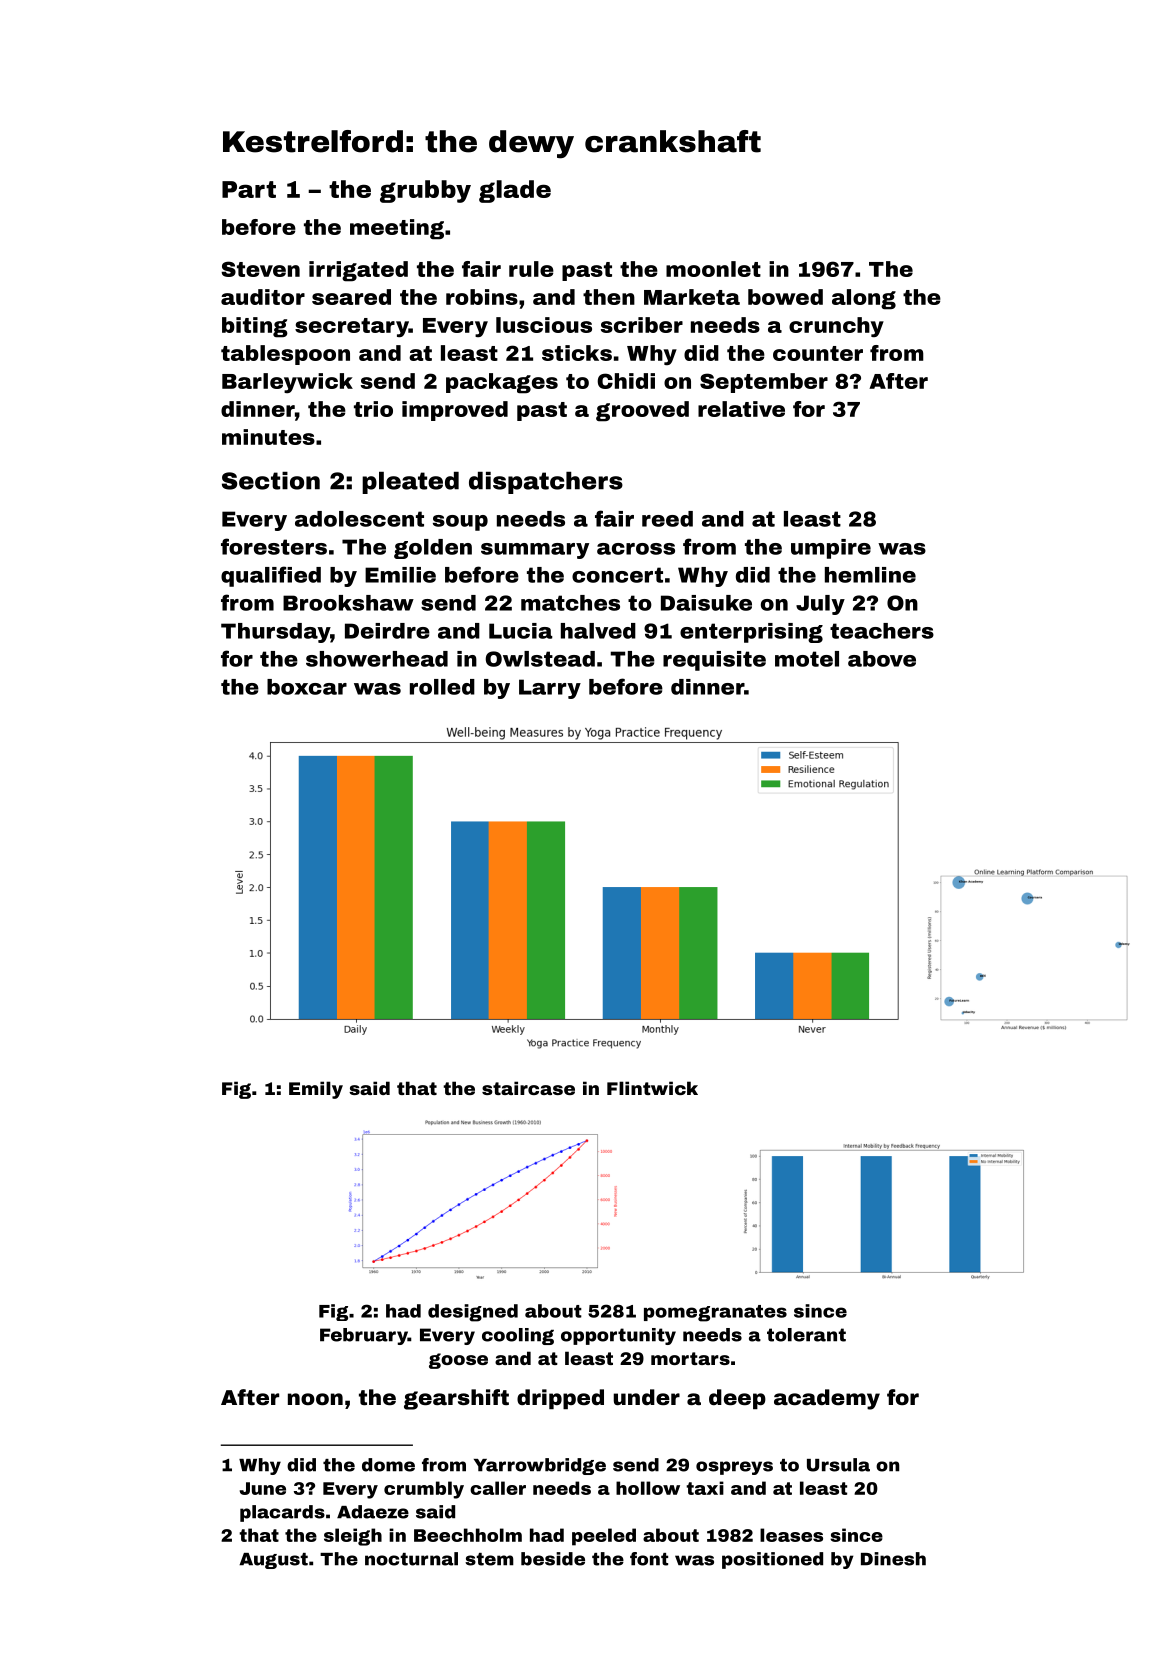  What do you see at coordinates (274, 546) in the page?
I see `foresters` at bounding box center [274, 546].
